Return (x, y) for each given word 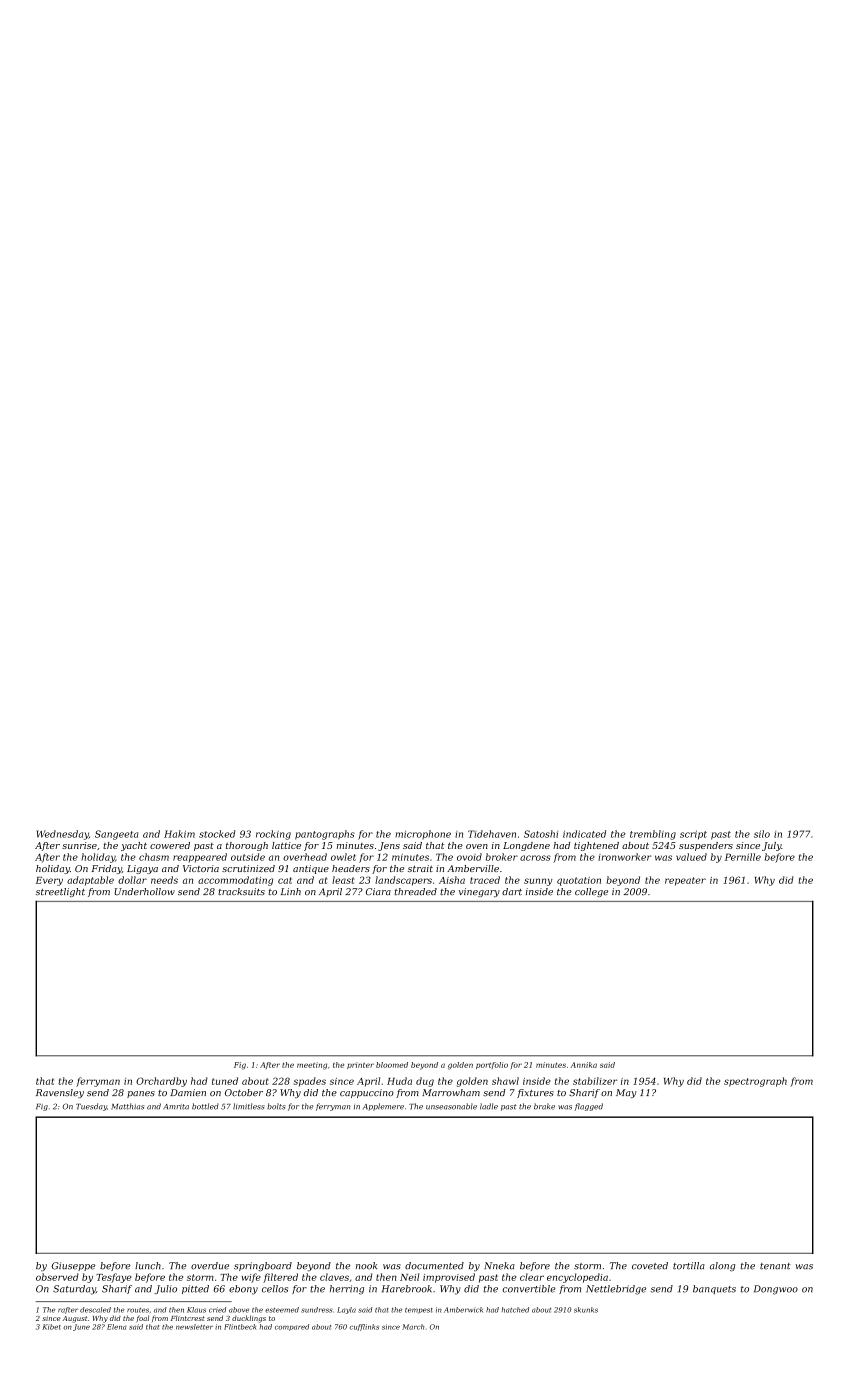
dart (512, 891)
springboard (263, 1266)
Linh (291, 891)
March (413, 1327)
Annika (583, 1065)
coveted (650, 1266)
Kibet (51, 1327)
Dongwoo (776, 1290)
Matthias (127, 1106)
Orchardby (161, 1082)
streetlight (60, 892)
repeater (685, 881)
